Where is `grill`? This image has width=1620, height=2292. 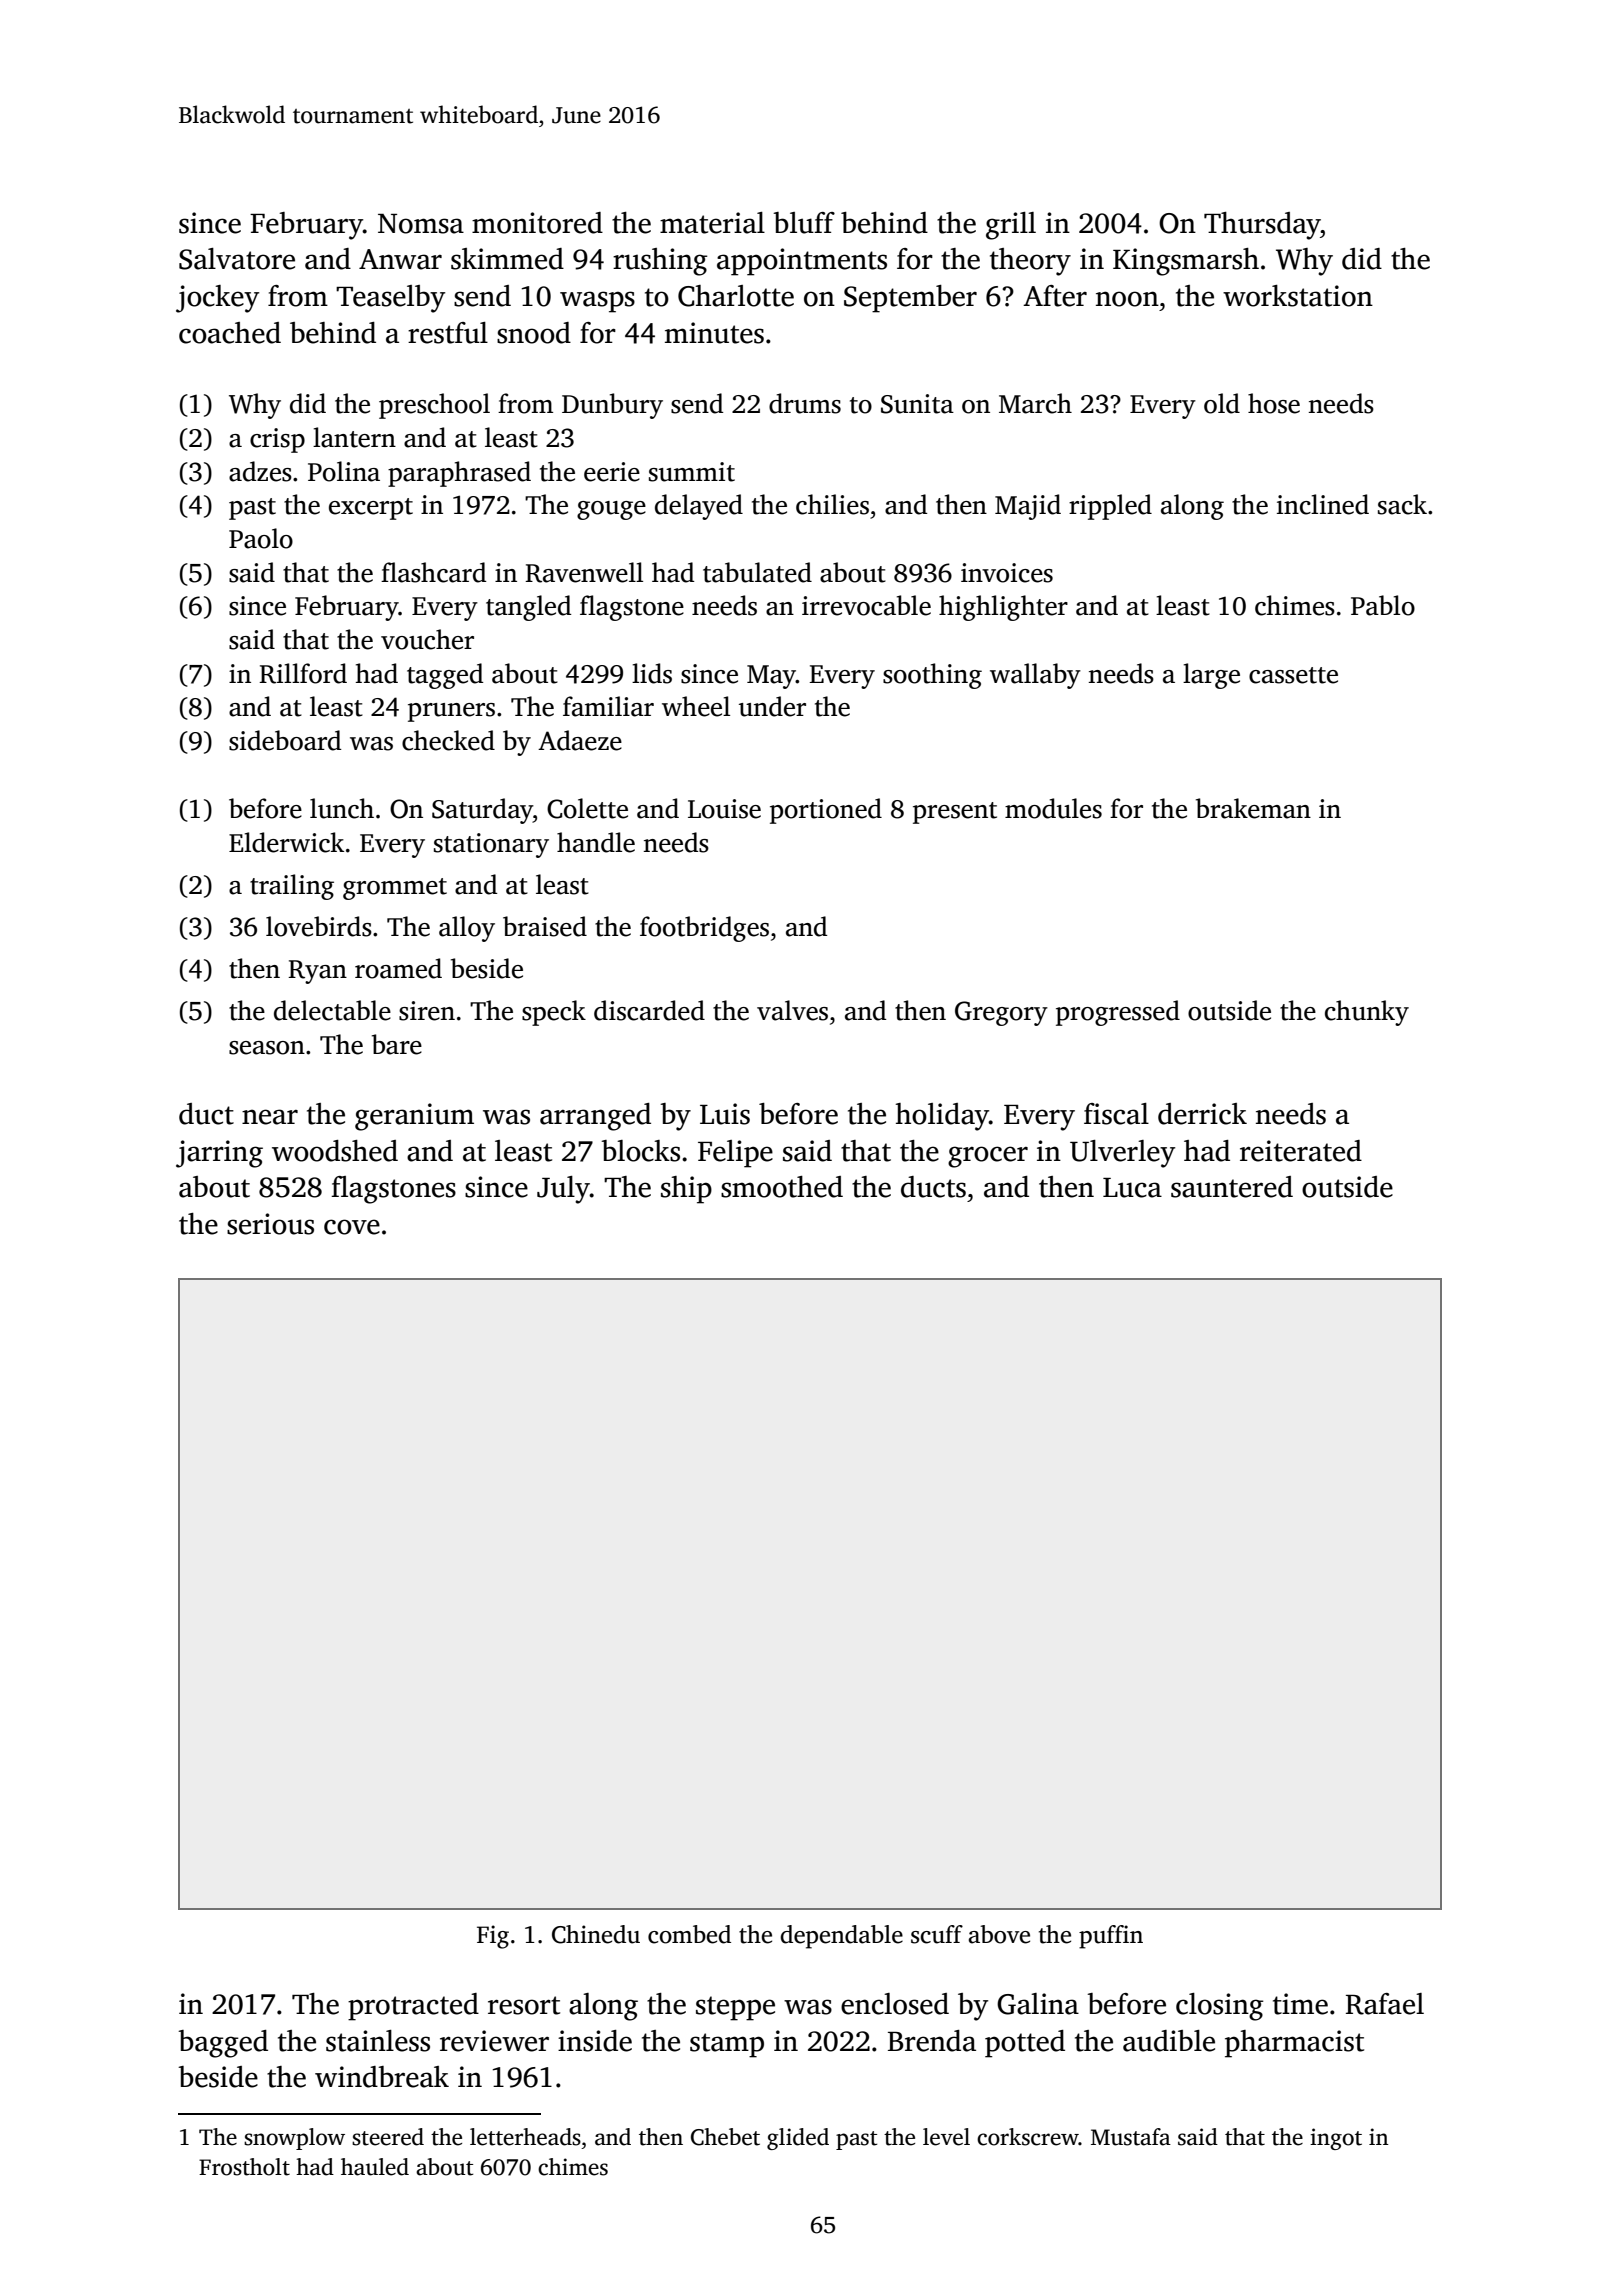
grill is located at coordinates (1011, 226).
